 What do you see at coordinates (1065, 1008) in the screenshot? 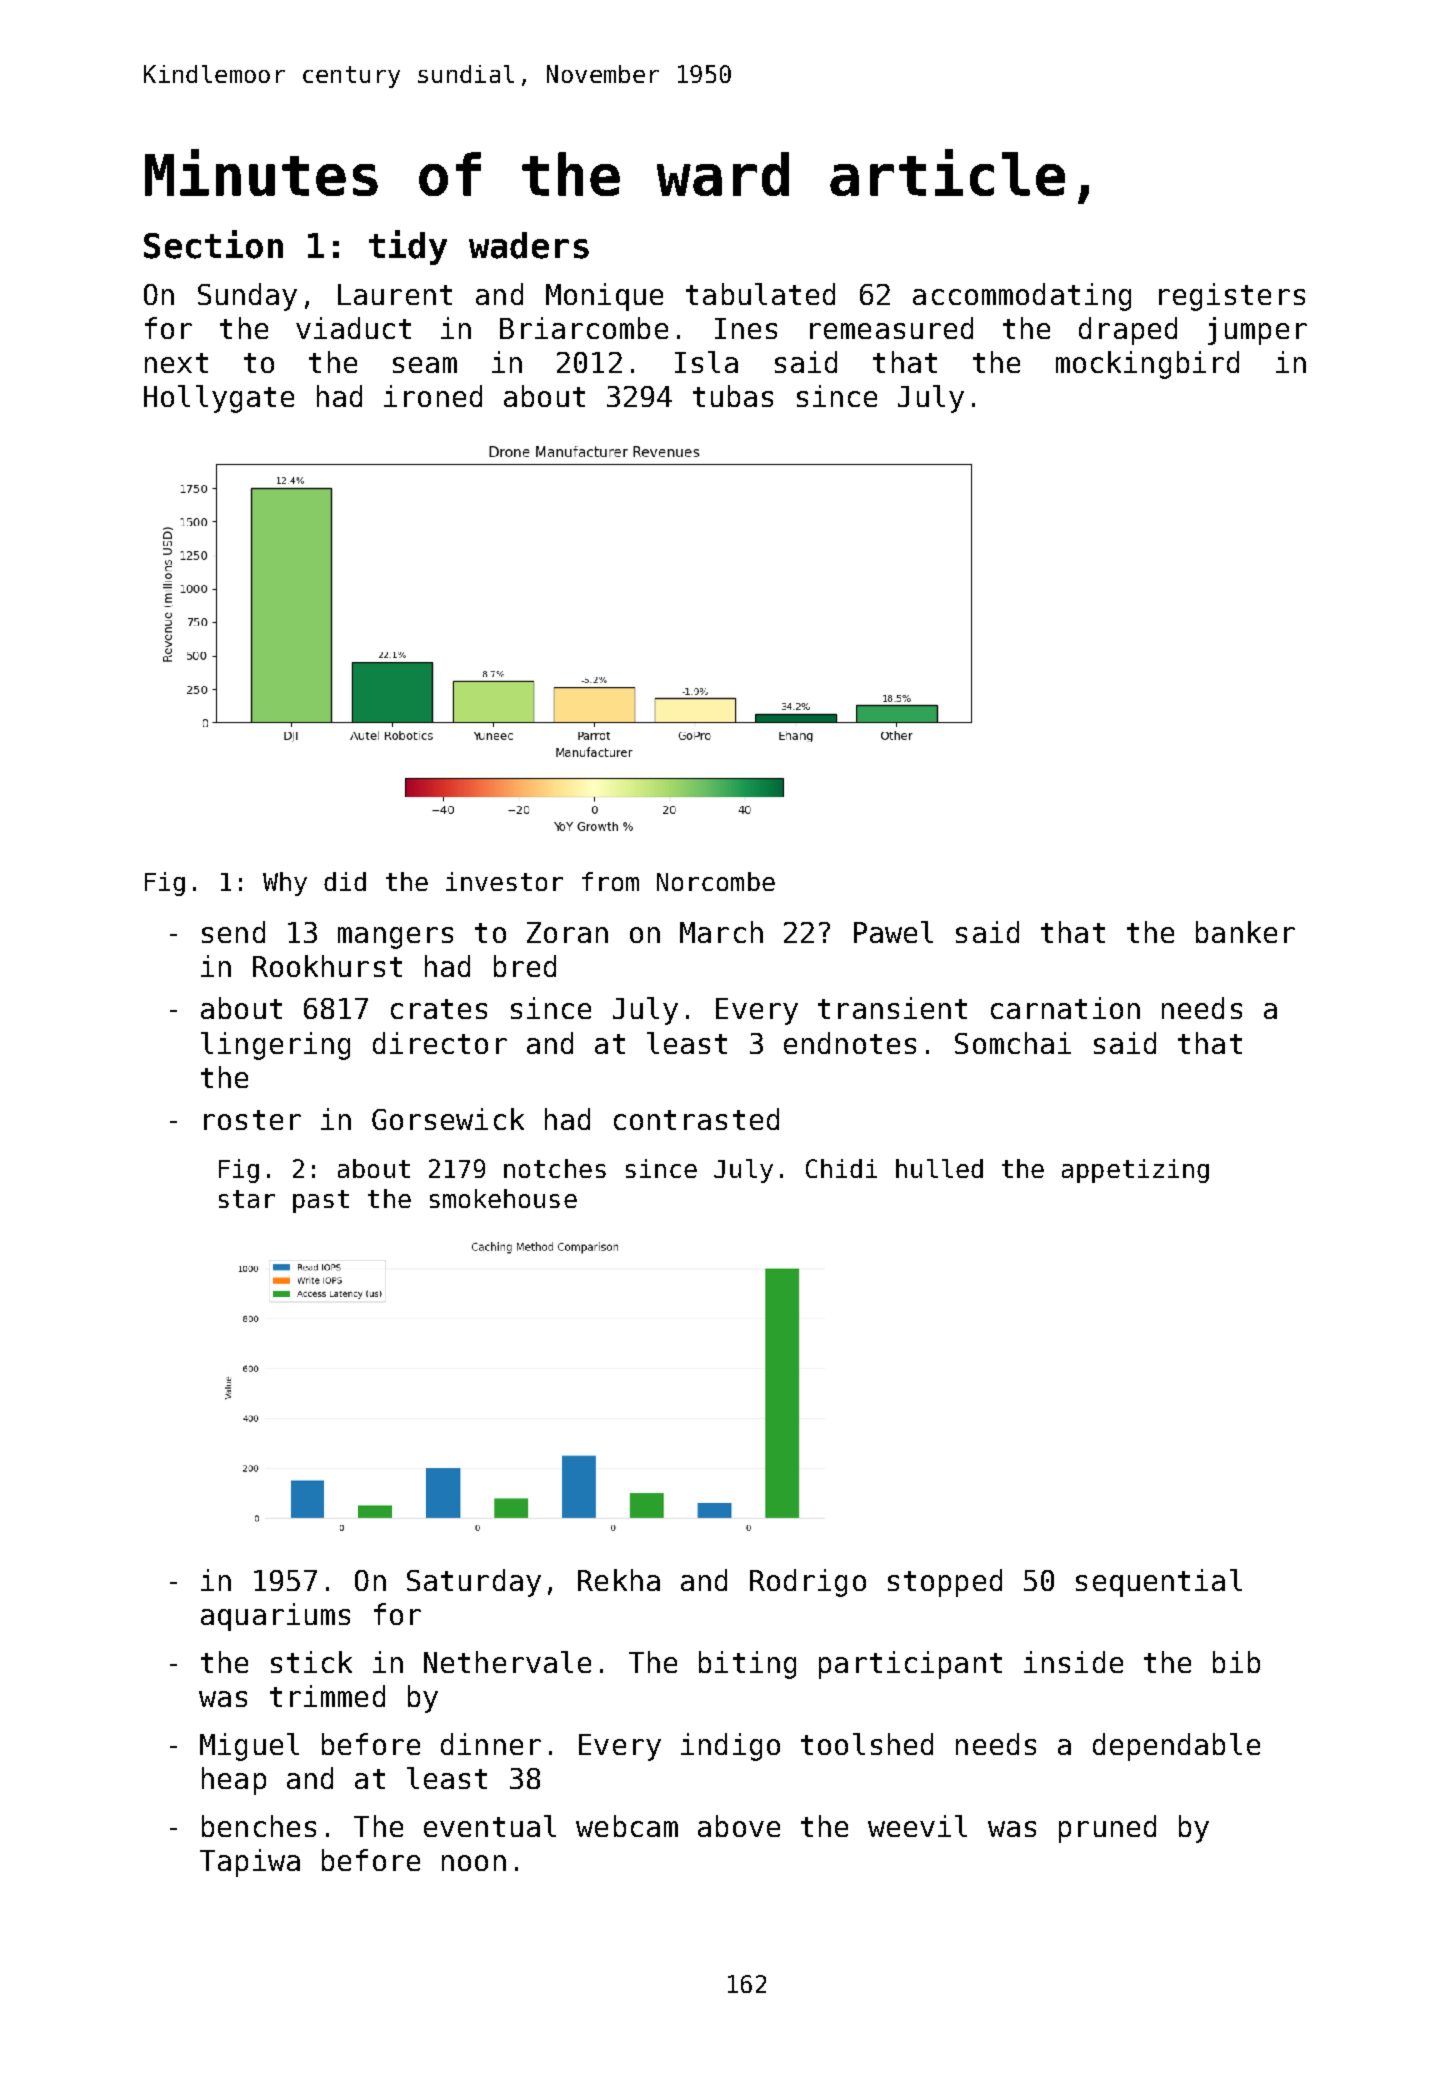
I see `carnation` at bounding box center [1065, 1008].
